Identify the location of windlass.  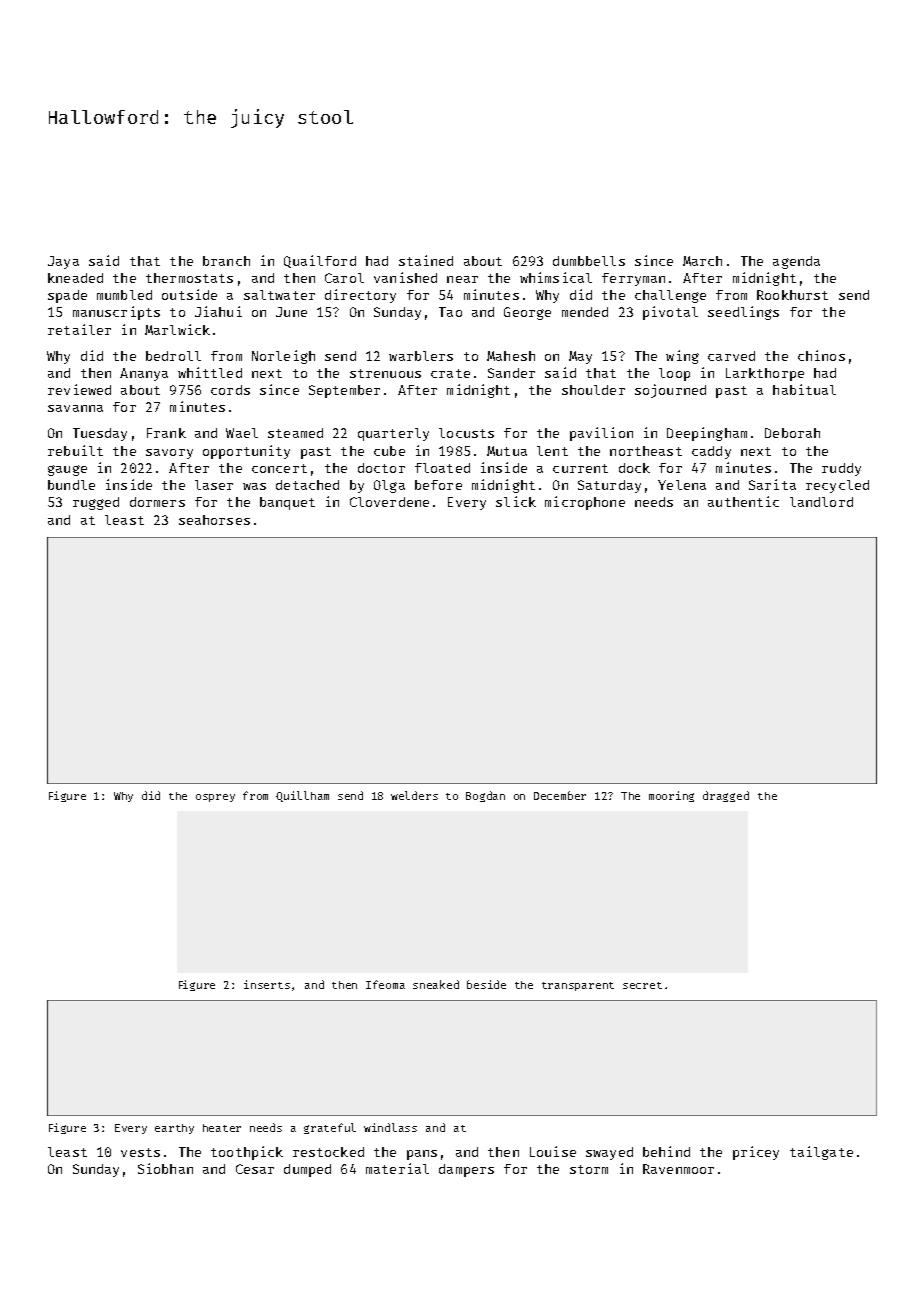
(390, 1127).
